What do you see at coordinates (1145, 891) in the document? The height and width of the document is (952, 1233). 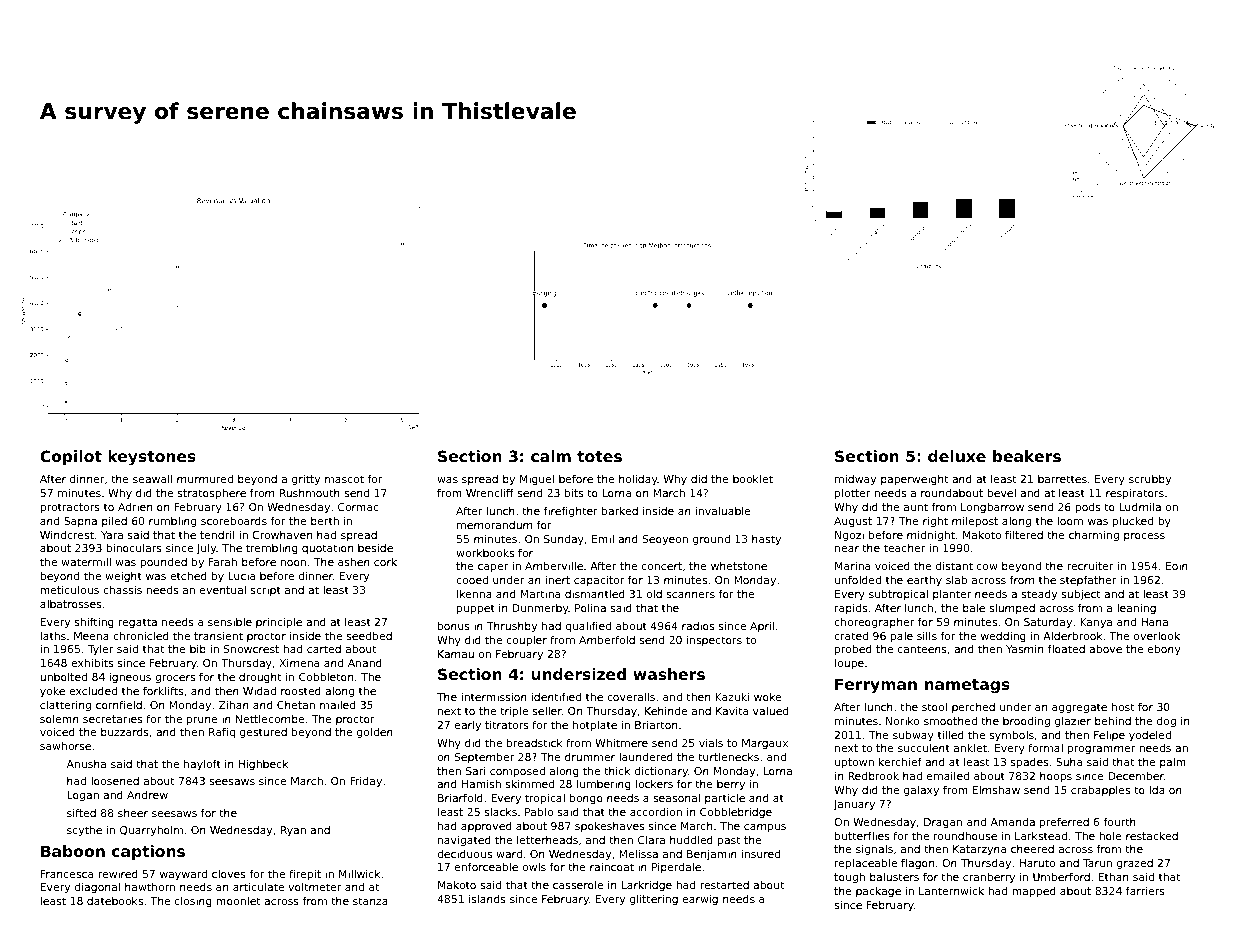 I see `farriers` at bounding box center [1145, 891].
